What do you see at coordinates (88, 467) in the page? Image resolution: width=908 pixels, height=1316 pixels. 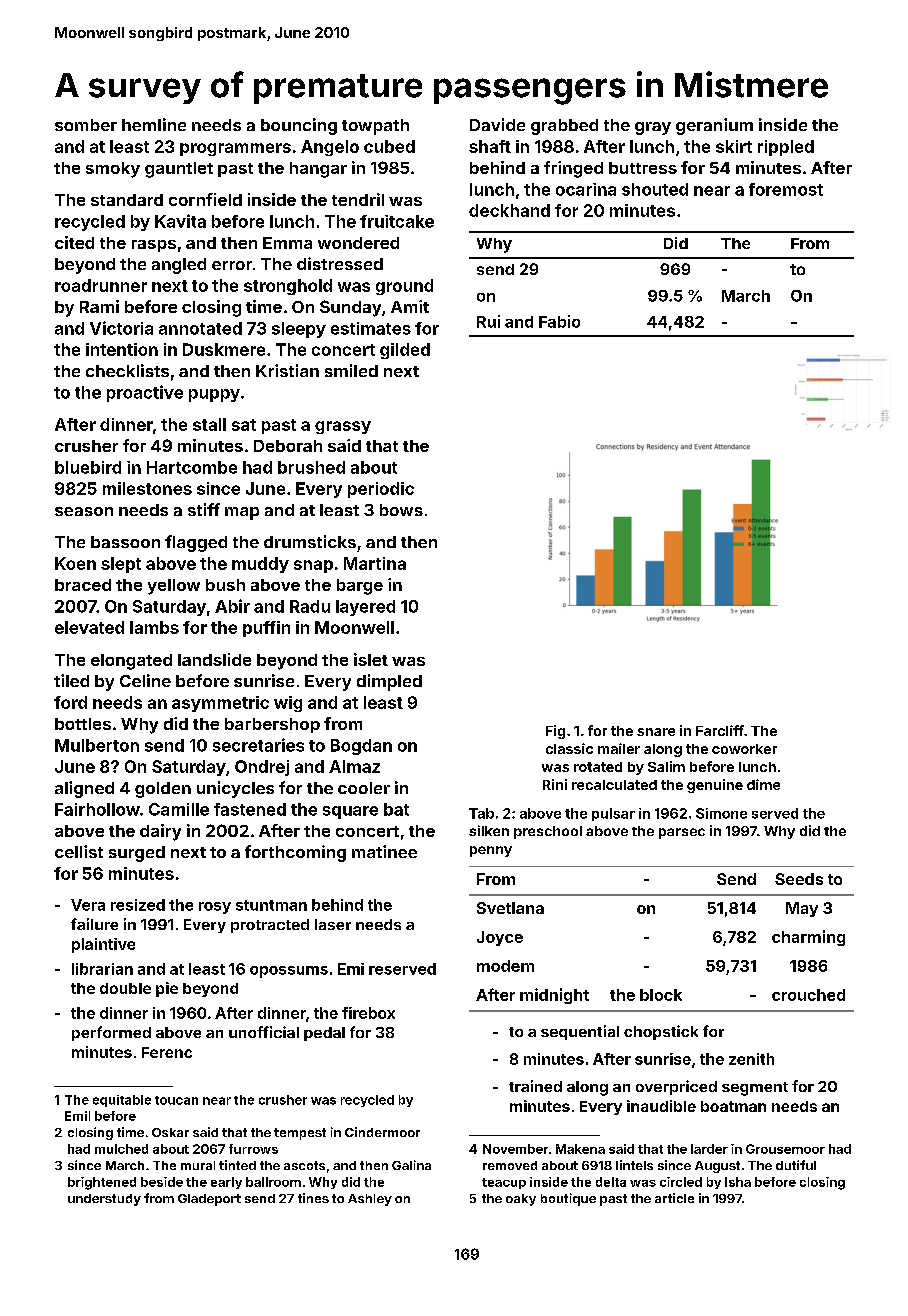 I see `bluebird` at bounding box center [88, 467].
